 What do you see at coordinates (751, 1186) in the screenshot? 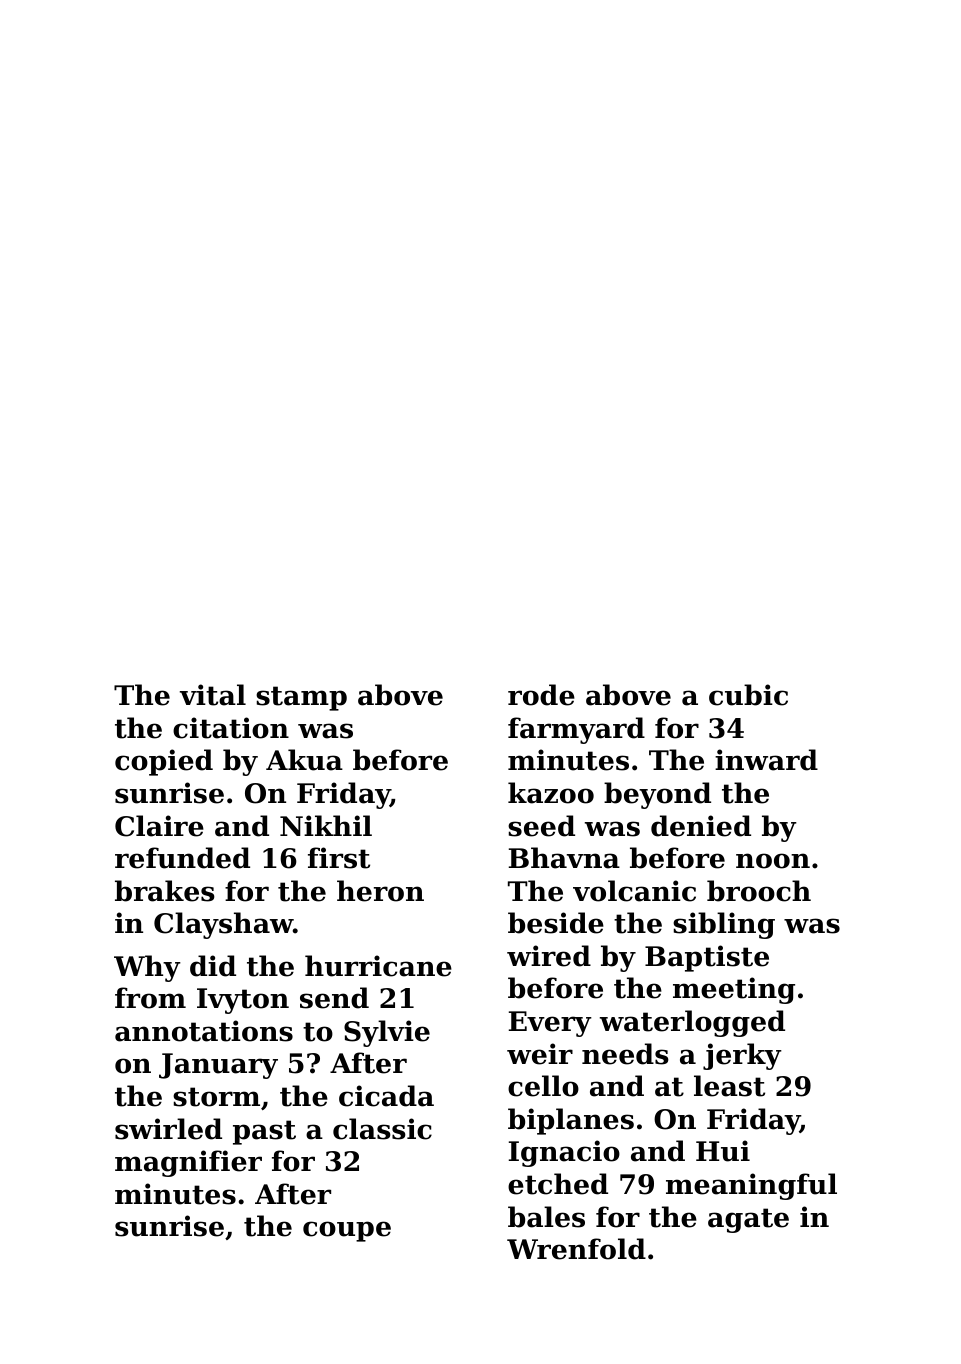
I see `meaningful` at bounding box center [751, 1186].
